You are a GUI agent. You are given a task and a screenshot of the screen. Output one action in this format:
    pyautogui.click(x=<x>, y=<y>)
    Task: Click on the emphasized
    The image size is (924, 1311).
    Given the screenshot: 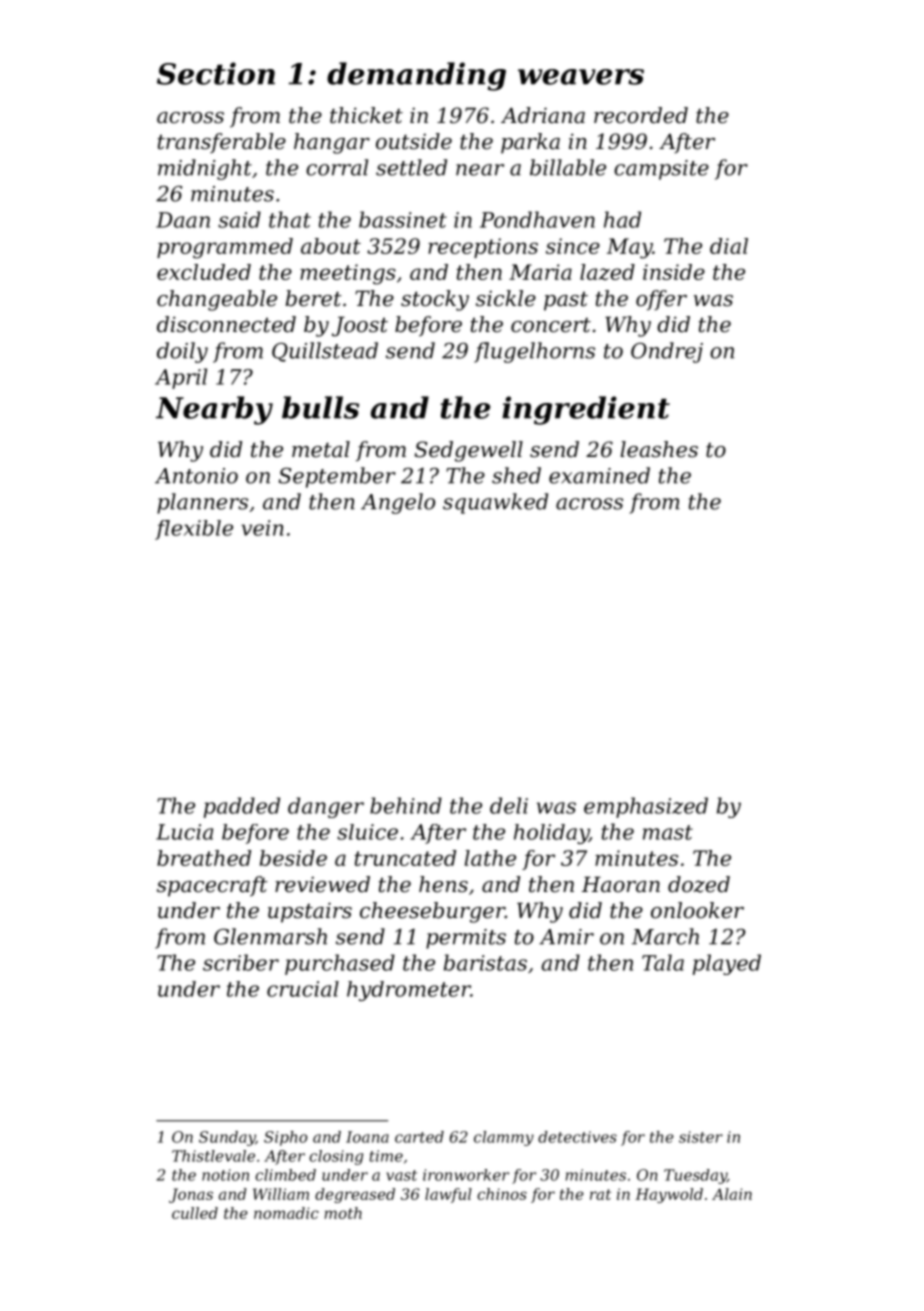 What is the action you would take?
    pyautogui.click(x=646, y=807)
